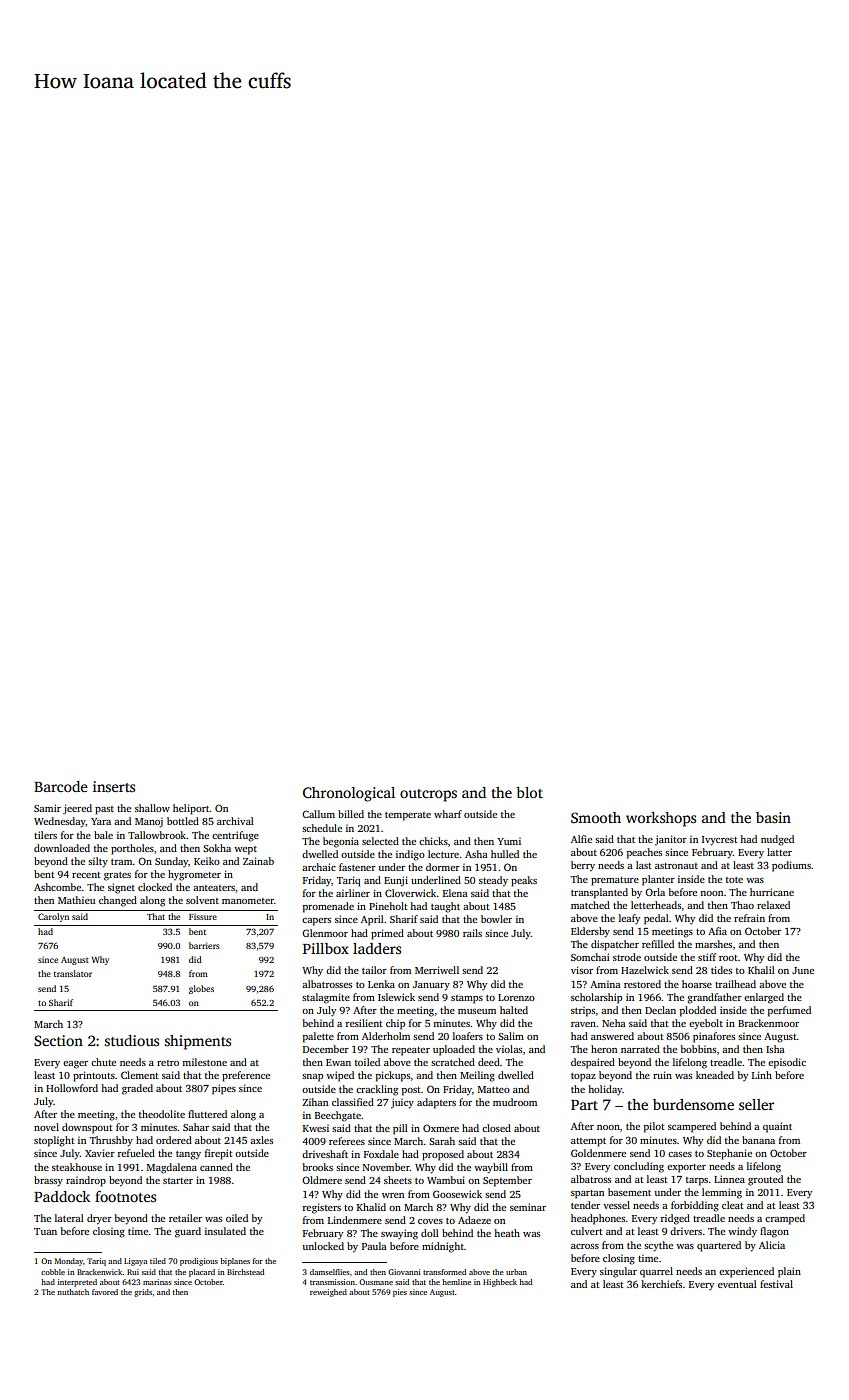  What do you see at coordinates (596, 998) in the page?
I see `scholarship` at bounding box center [596, 998].
